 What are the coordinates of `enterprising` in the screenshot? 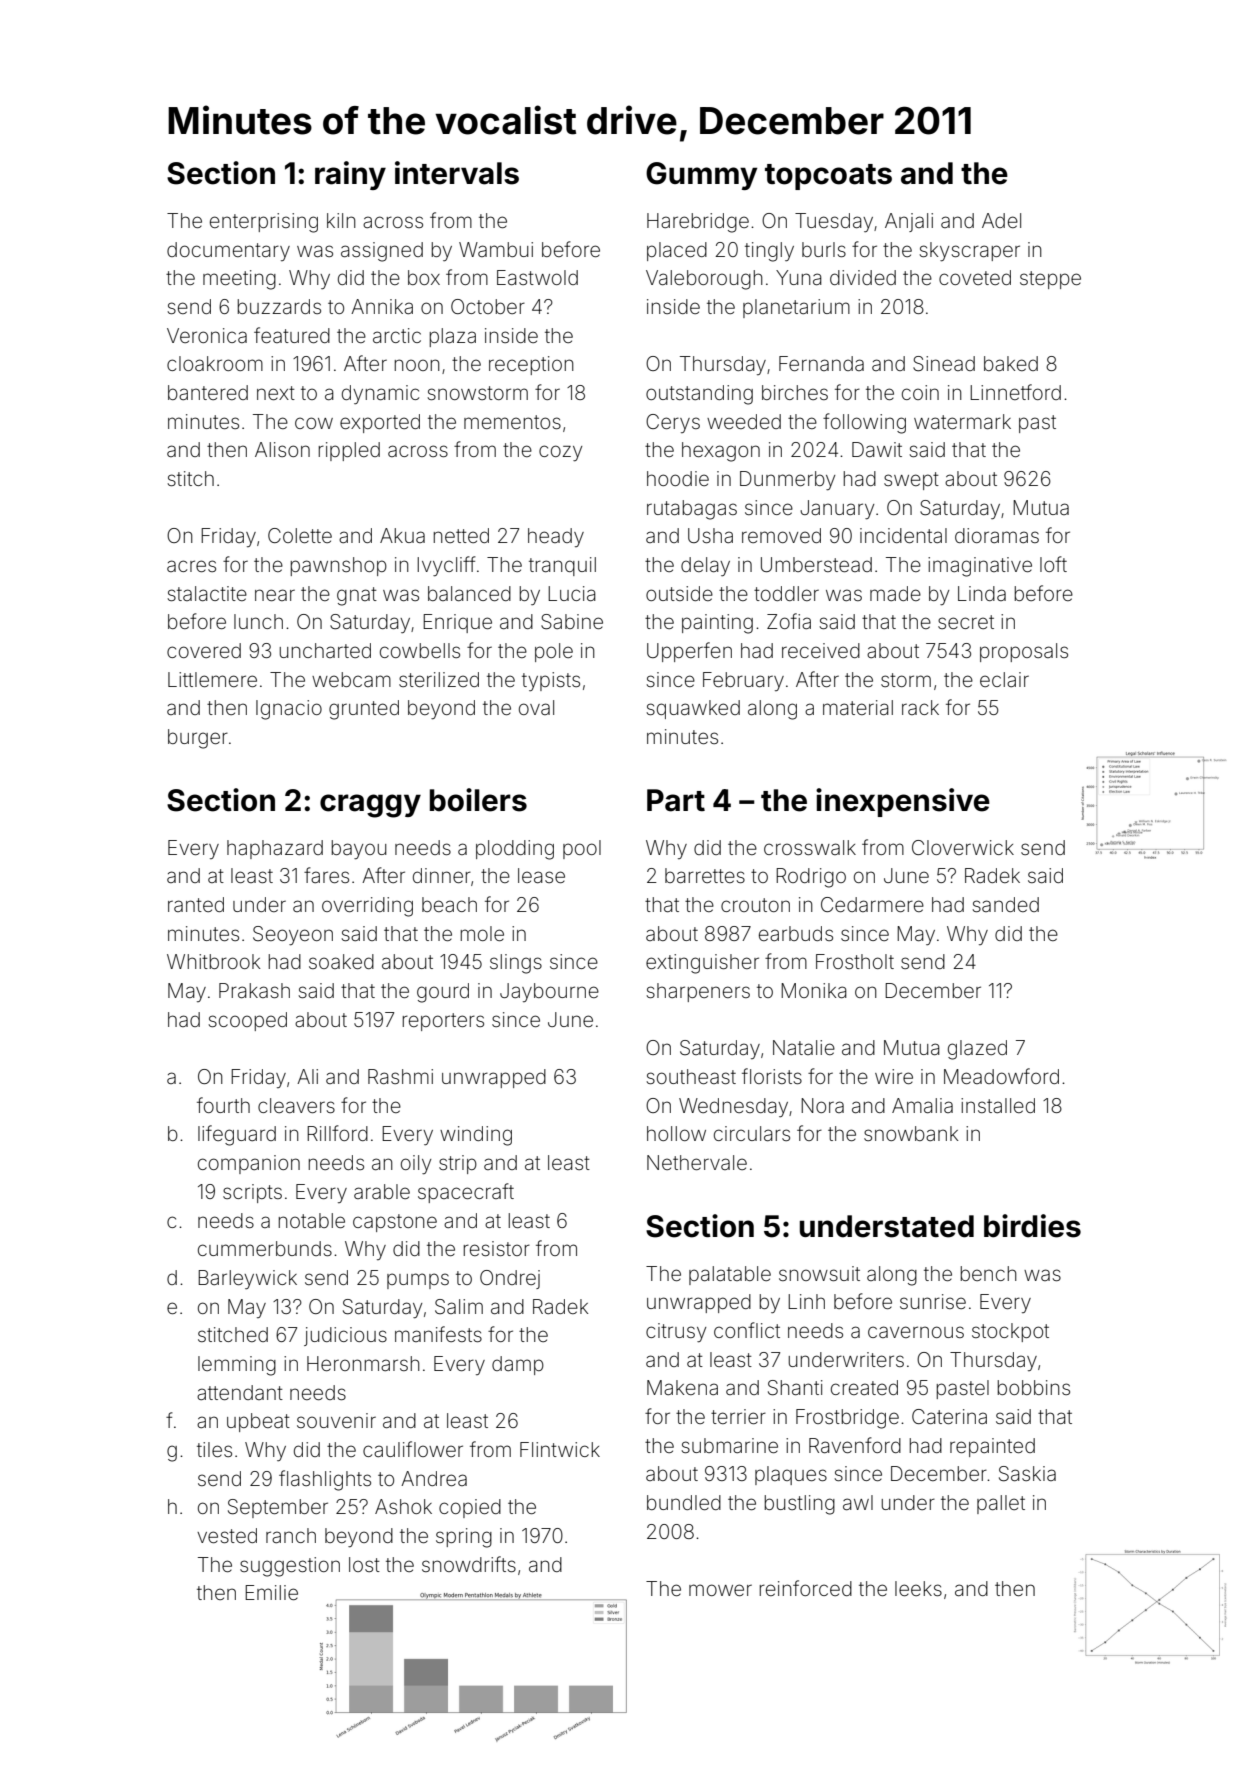 It's located at (264, 223).
